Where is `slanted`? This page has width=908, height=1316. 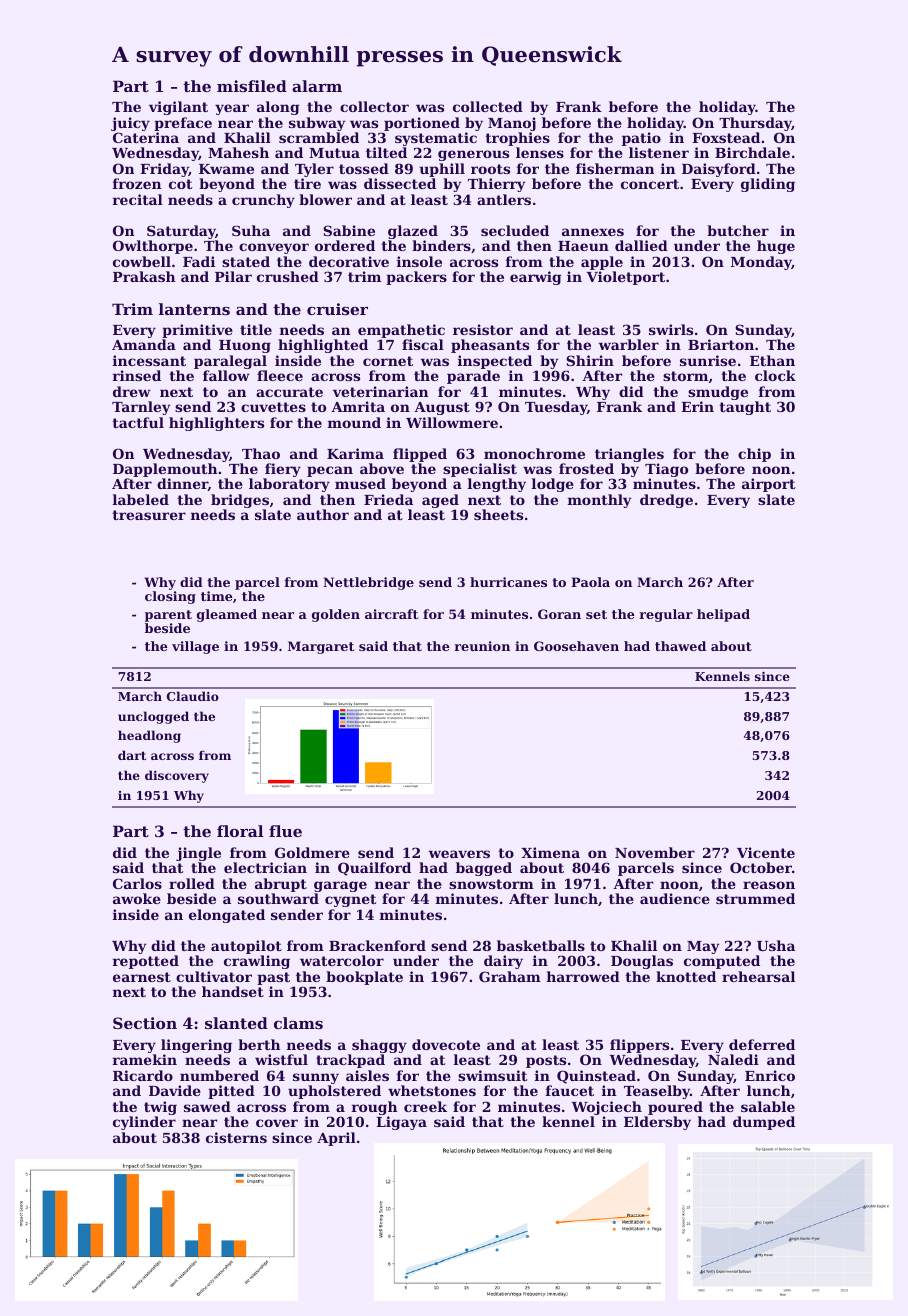
slanted is located at coordinates (236, 1023).
